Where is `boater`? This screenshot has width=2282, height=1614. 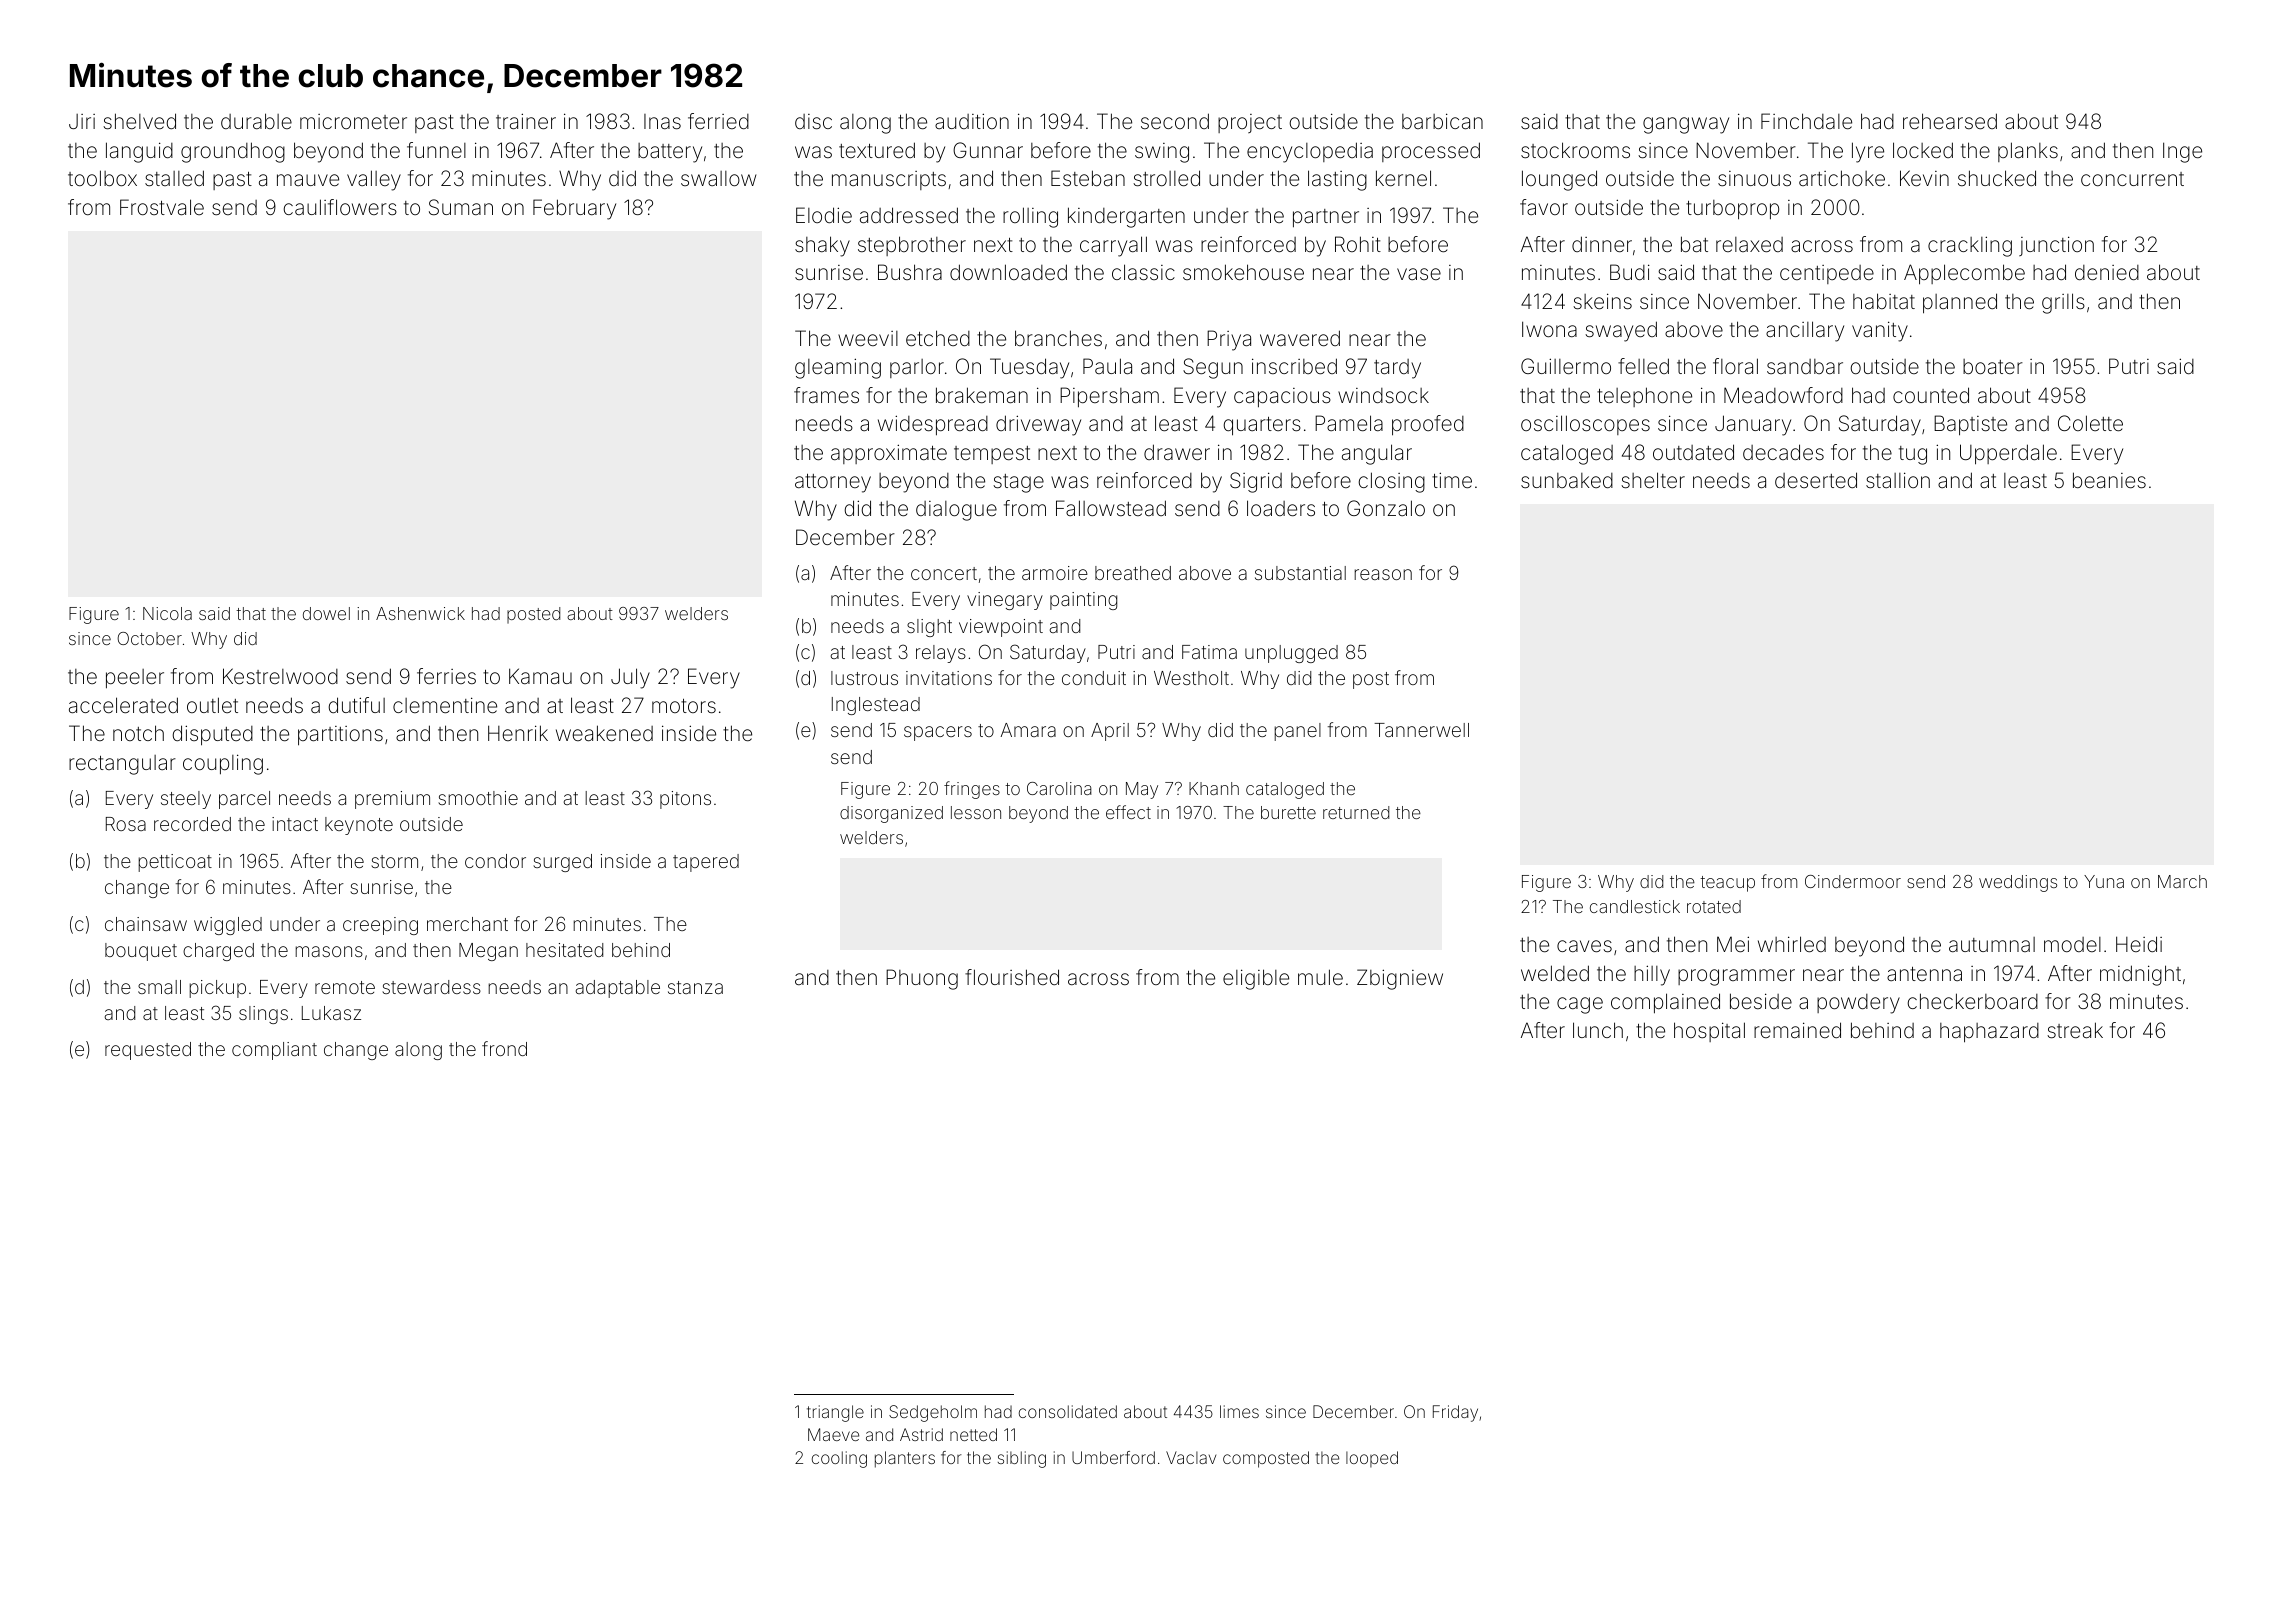 boater is located at coordinates (1993, 366).
